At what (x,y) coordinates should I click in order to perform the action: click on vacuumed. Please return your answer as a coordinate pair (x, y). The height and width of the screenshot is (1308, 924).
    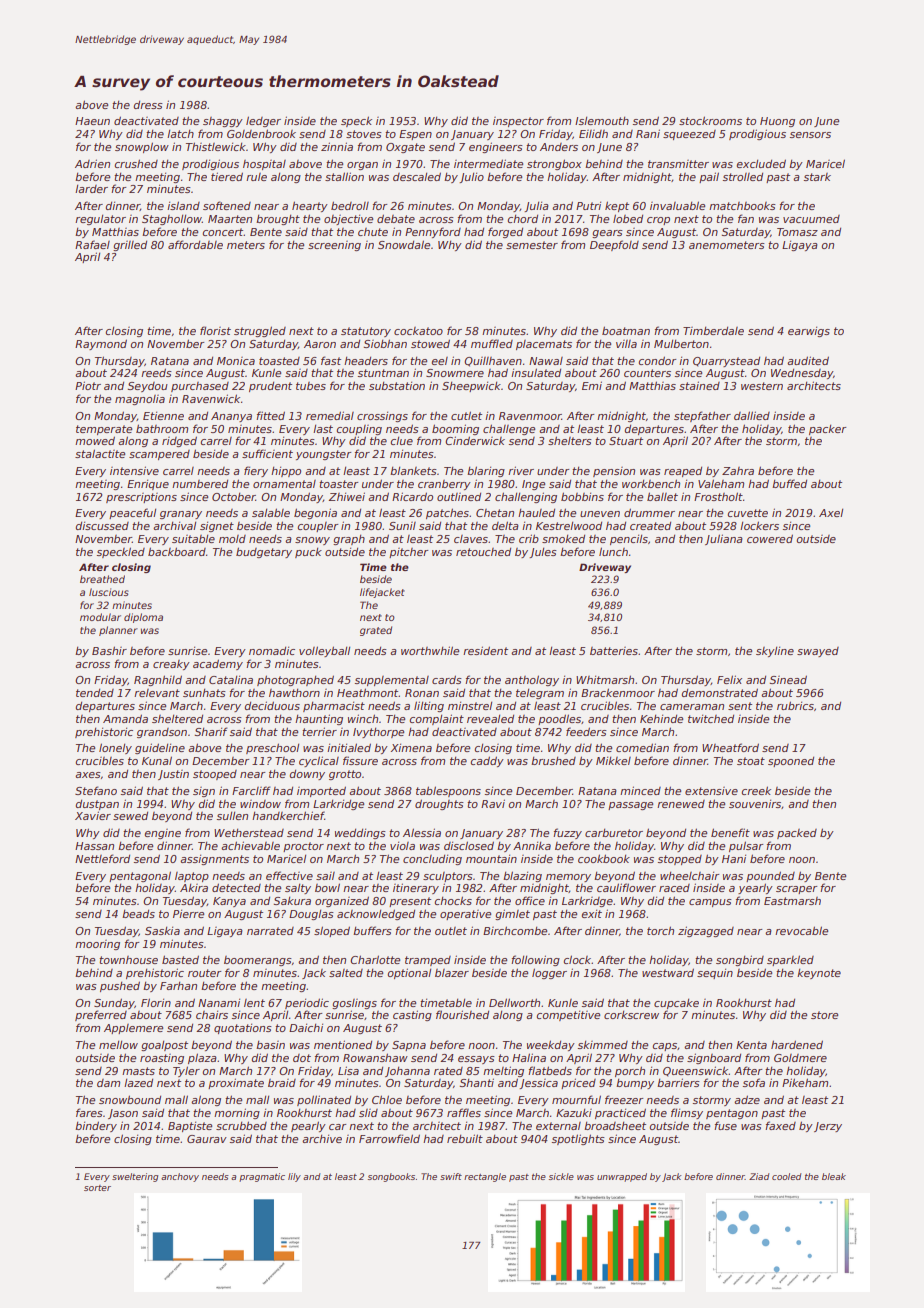
    Looking at the image, I should click on (811, 219).
